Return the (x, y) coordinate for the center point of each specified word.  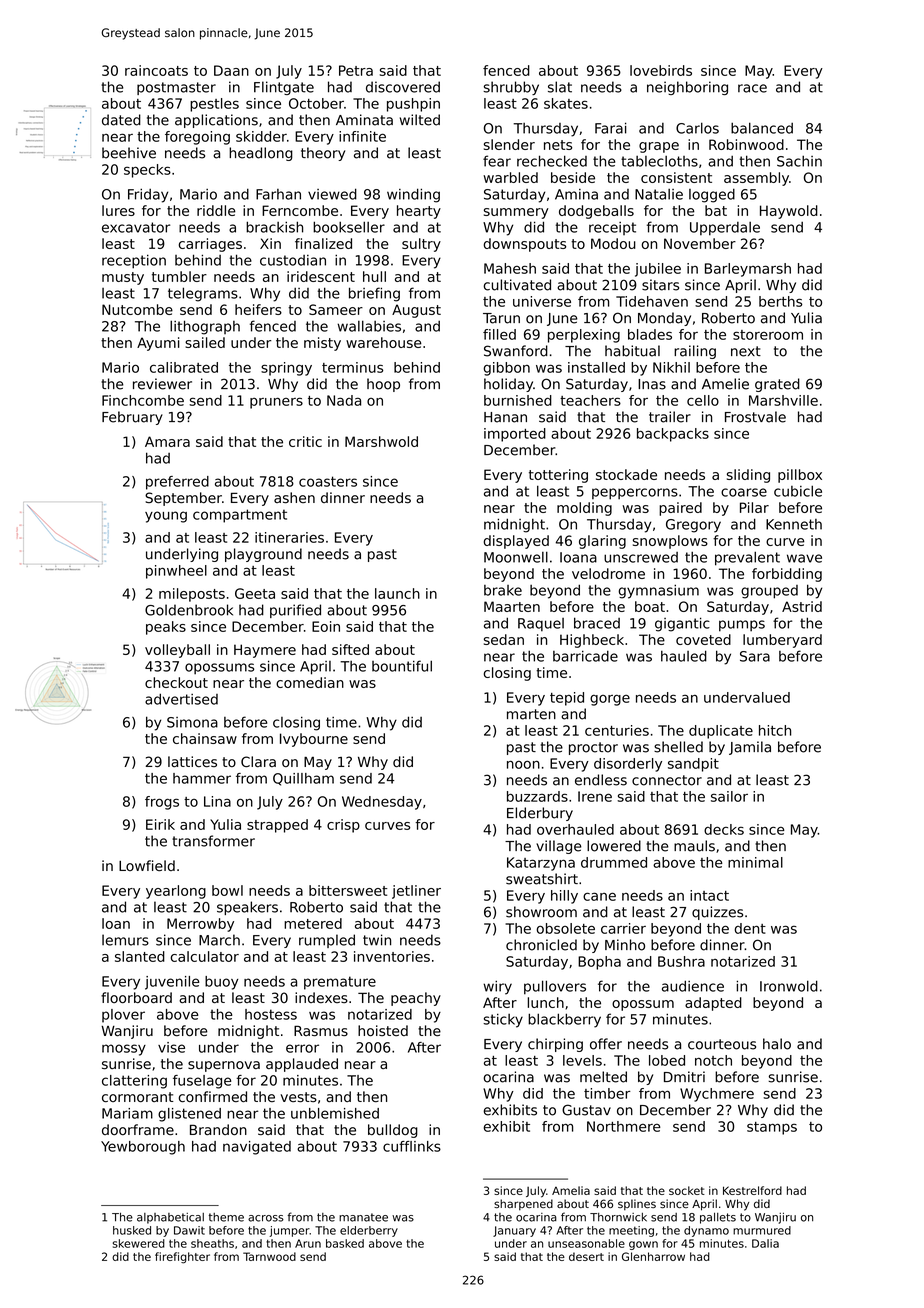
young (166, 517)
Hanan (505, 417)
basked (345, 1243)
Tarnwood (269, 1256)
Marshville (783, 400)
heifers (258, 309)
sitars (660, 285)
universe (542, 301)
